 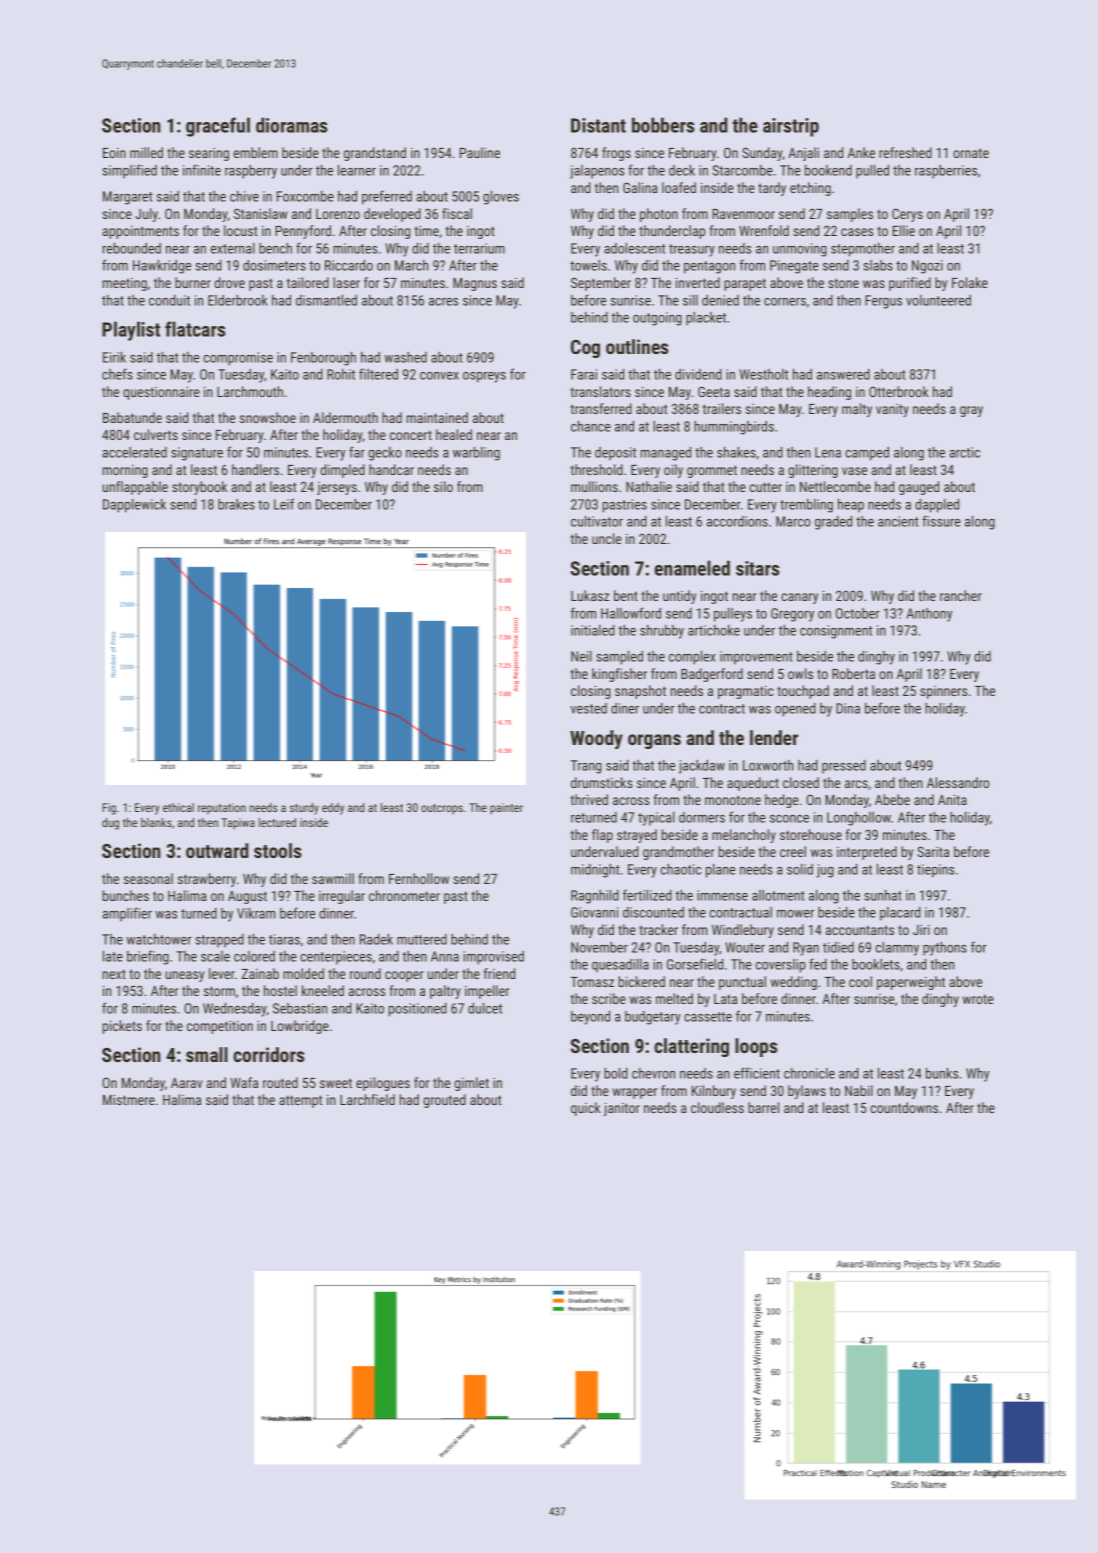 What do you see at coordinates (590, 595) in the document?
I see `Lukasz` at bounding box center [590, 595].
